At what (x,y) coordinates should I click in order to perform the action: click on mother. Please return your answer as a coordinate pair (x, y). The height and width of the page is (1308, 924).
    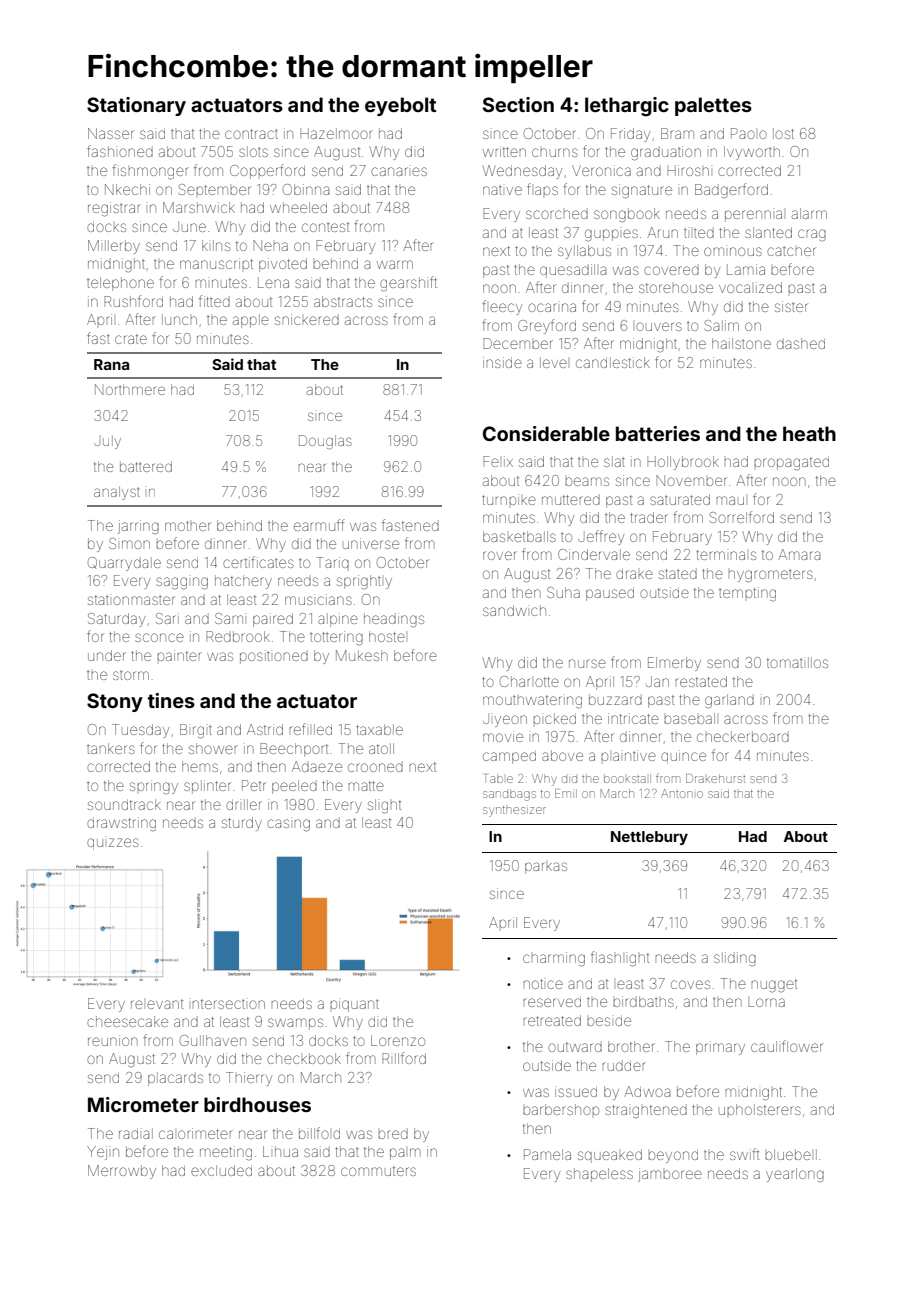
    Looking at the image, I should click on (188, 526).
